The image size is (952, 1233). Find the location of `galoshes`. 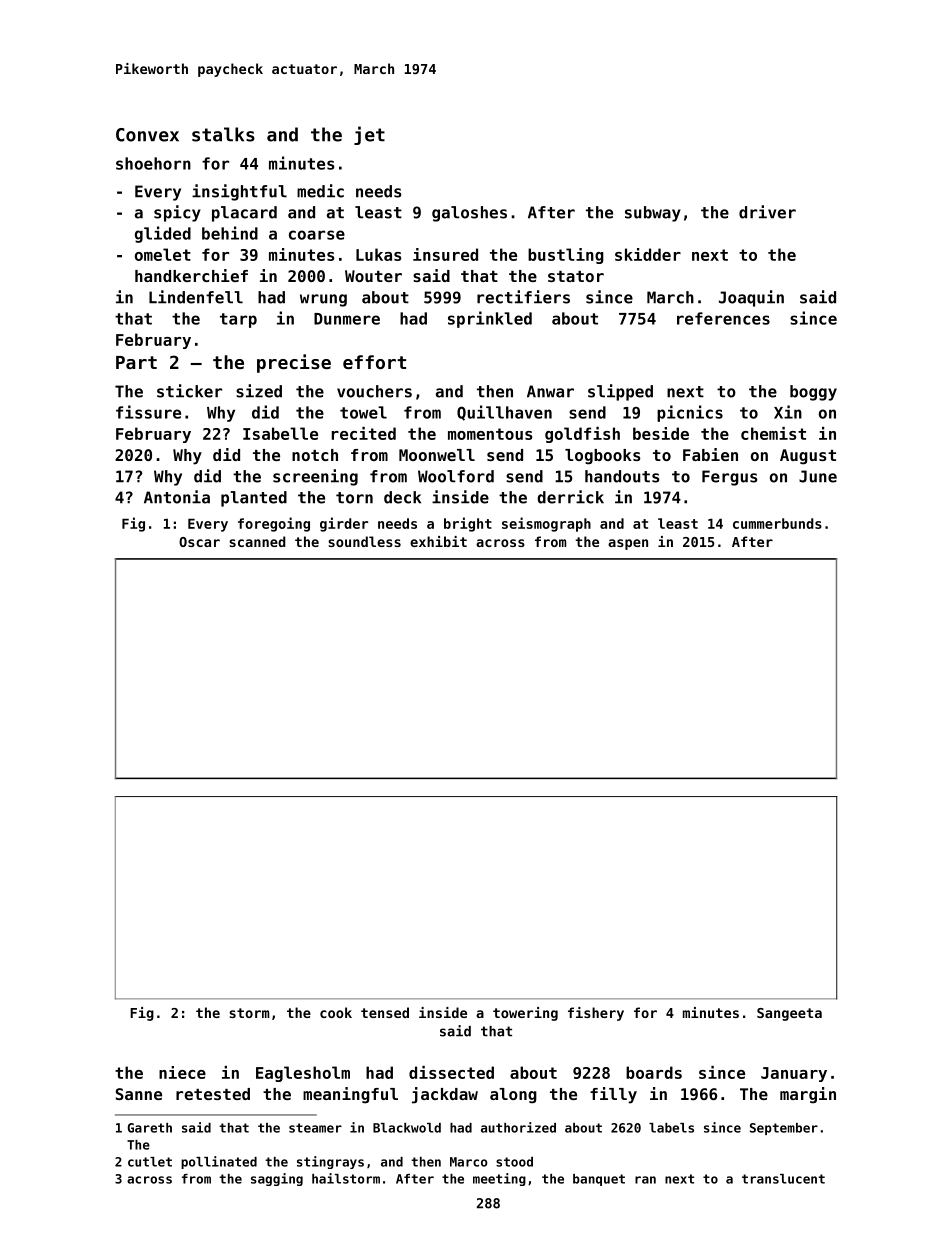

galoshes is located at coordinates (469, 214).
